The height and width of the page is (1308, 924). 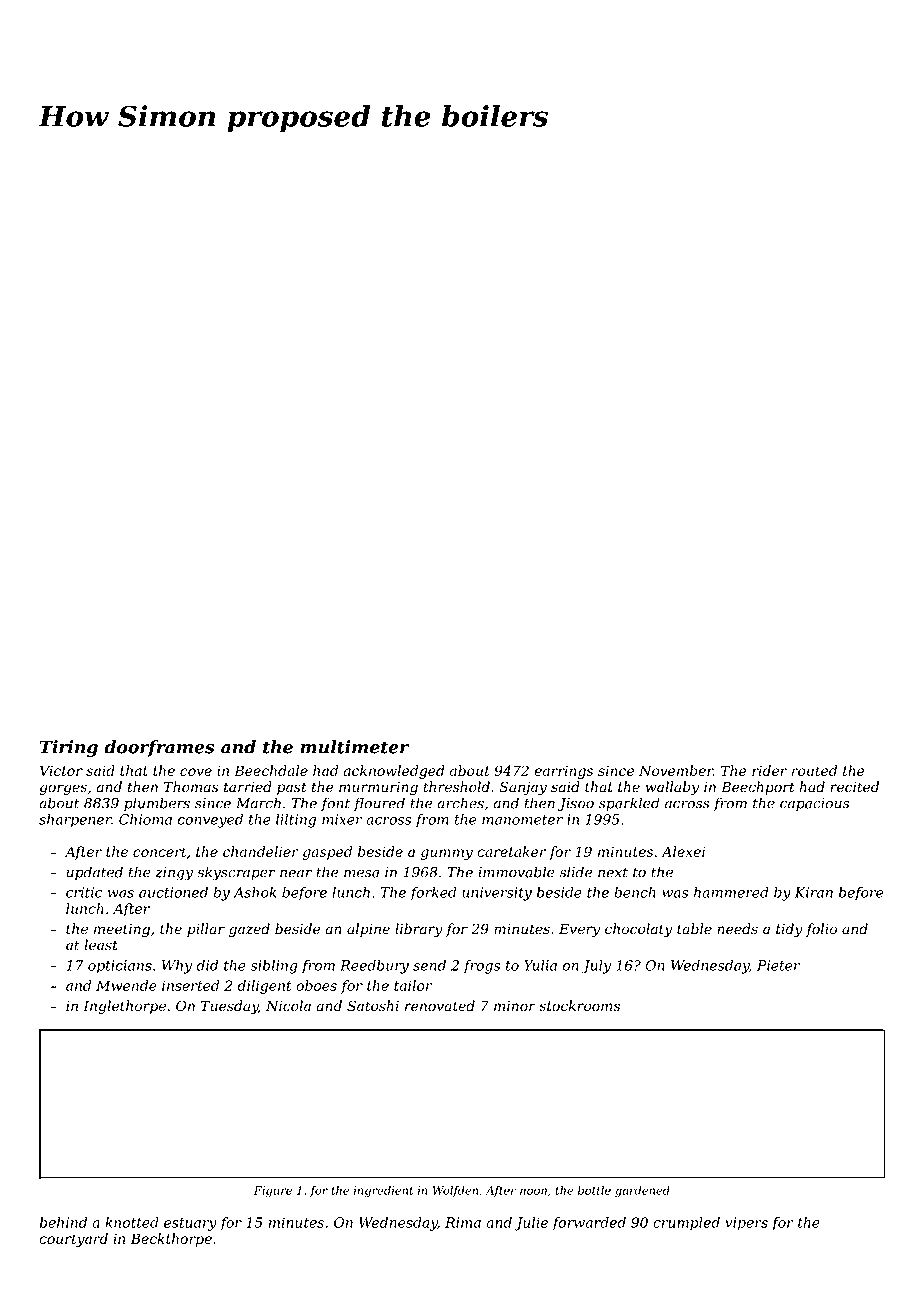 I want to click on Tuesday, so click(x=229, y=1007).
